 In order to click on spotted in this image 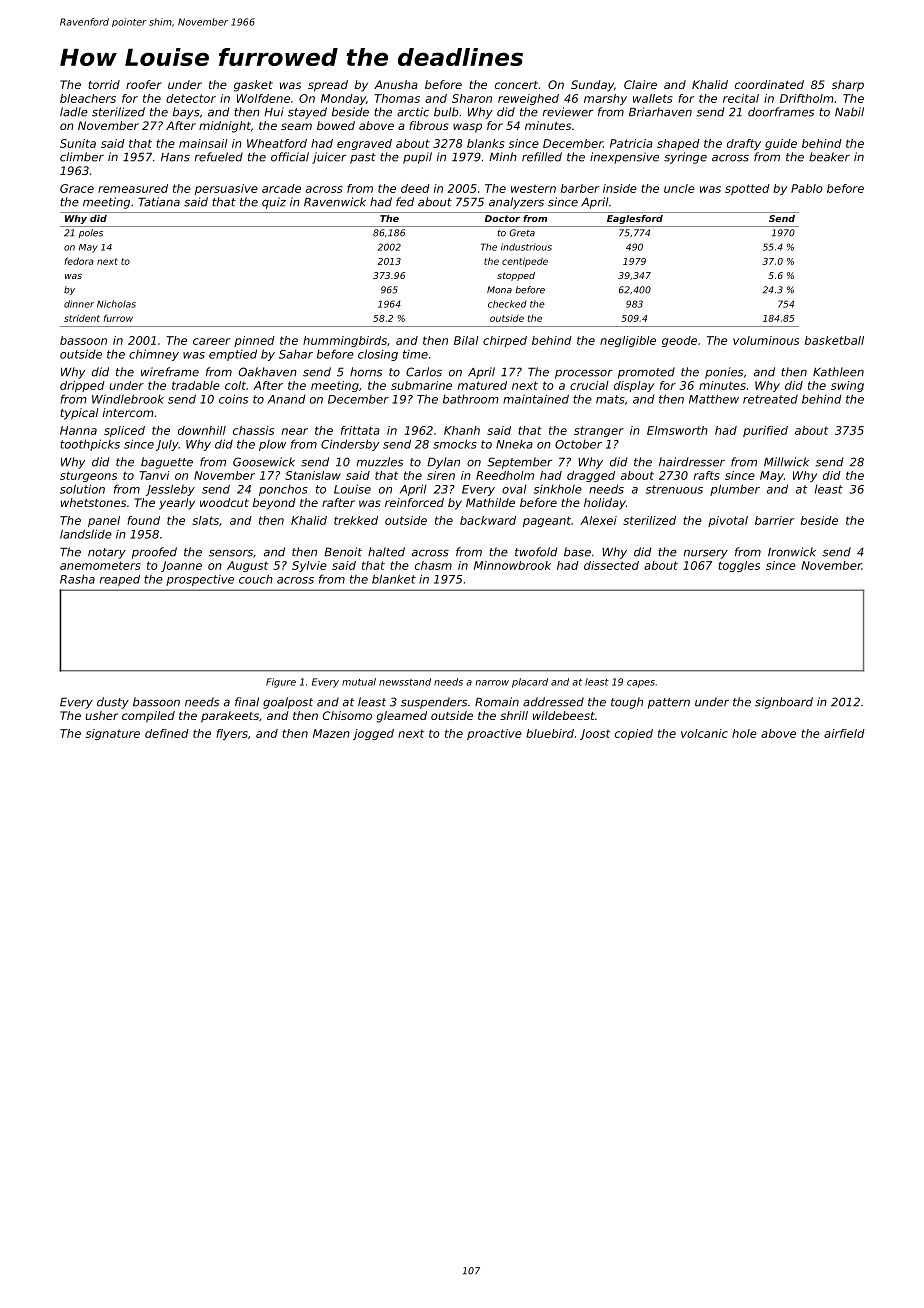, I will do `click(747, 189)`.
